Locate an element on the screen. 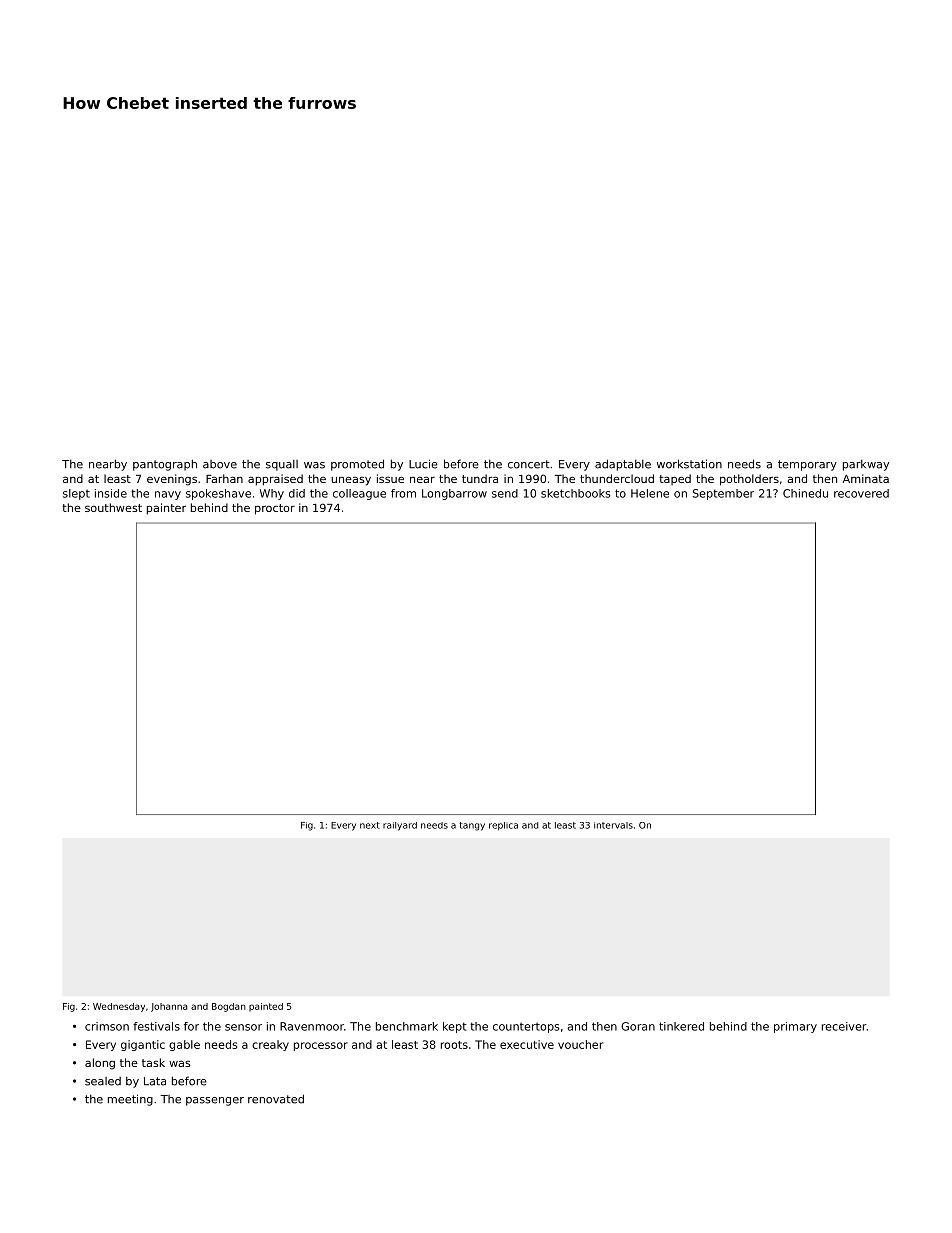 The image size is (952, 1233). benchmark is located at coordinates (407, 1026).
